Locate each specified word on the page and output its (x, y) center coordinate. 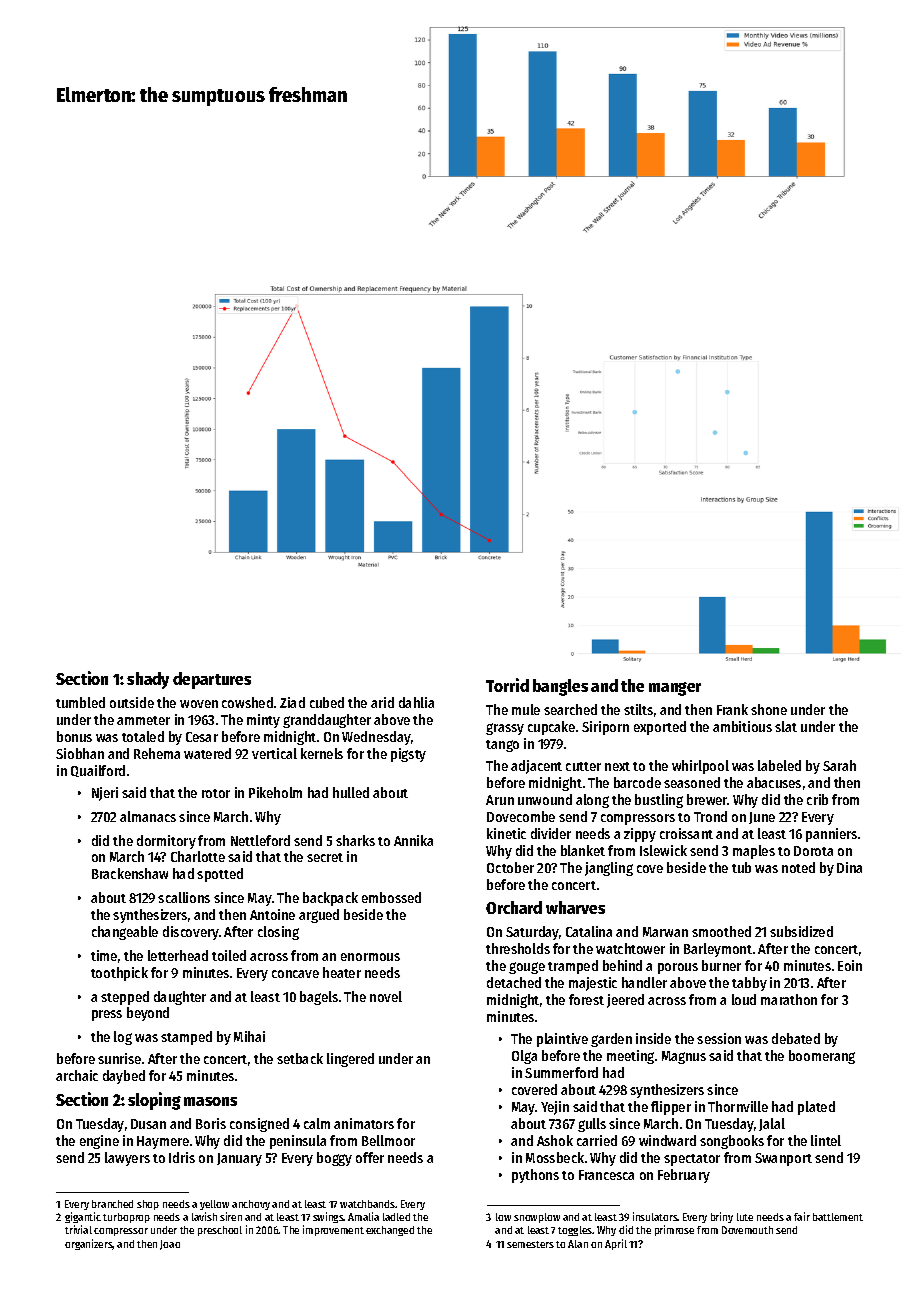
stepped (125, 998)
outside (132, 702)
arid (382, 702)
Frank (732, 709)
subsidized (801, 931)
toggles (575, 1231)
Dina (849, 867)
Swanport (783, 1159)
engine (99, 1142)
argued (319, 916)
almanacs (148, 816)
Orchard (514, 907)
